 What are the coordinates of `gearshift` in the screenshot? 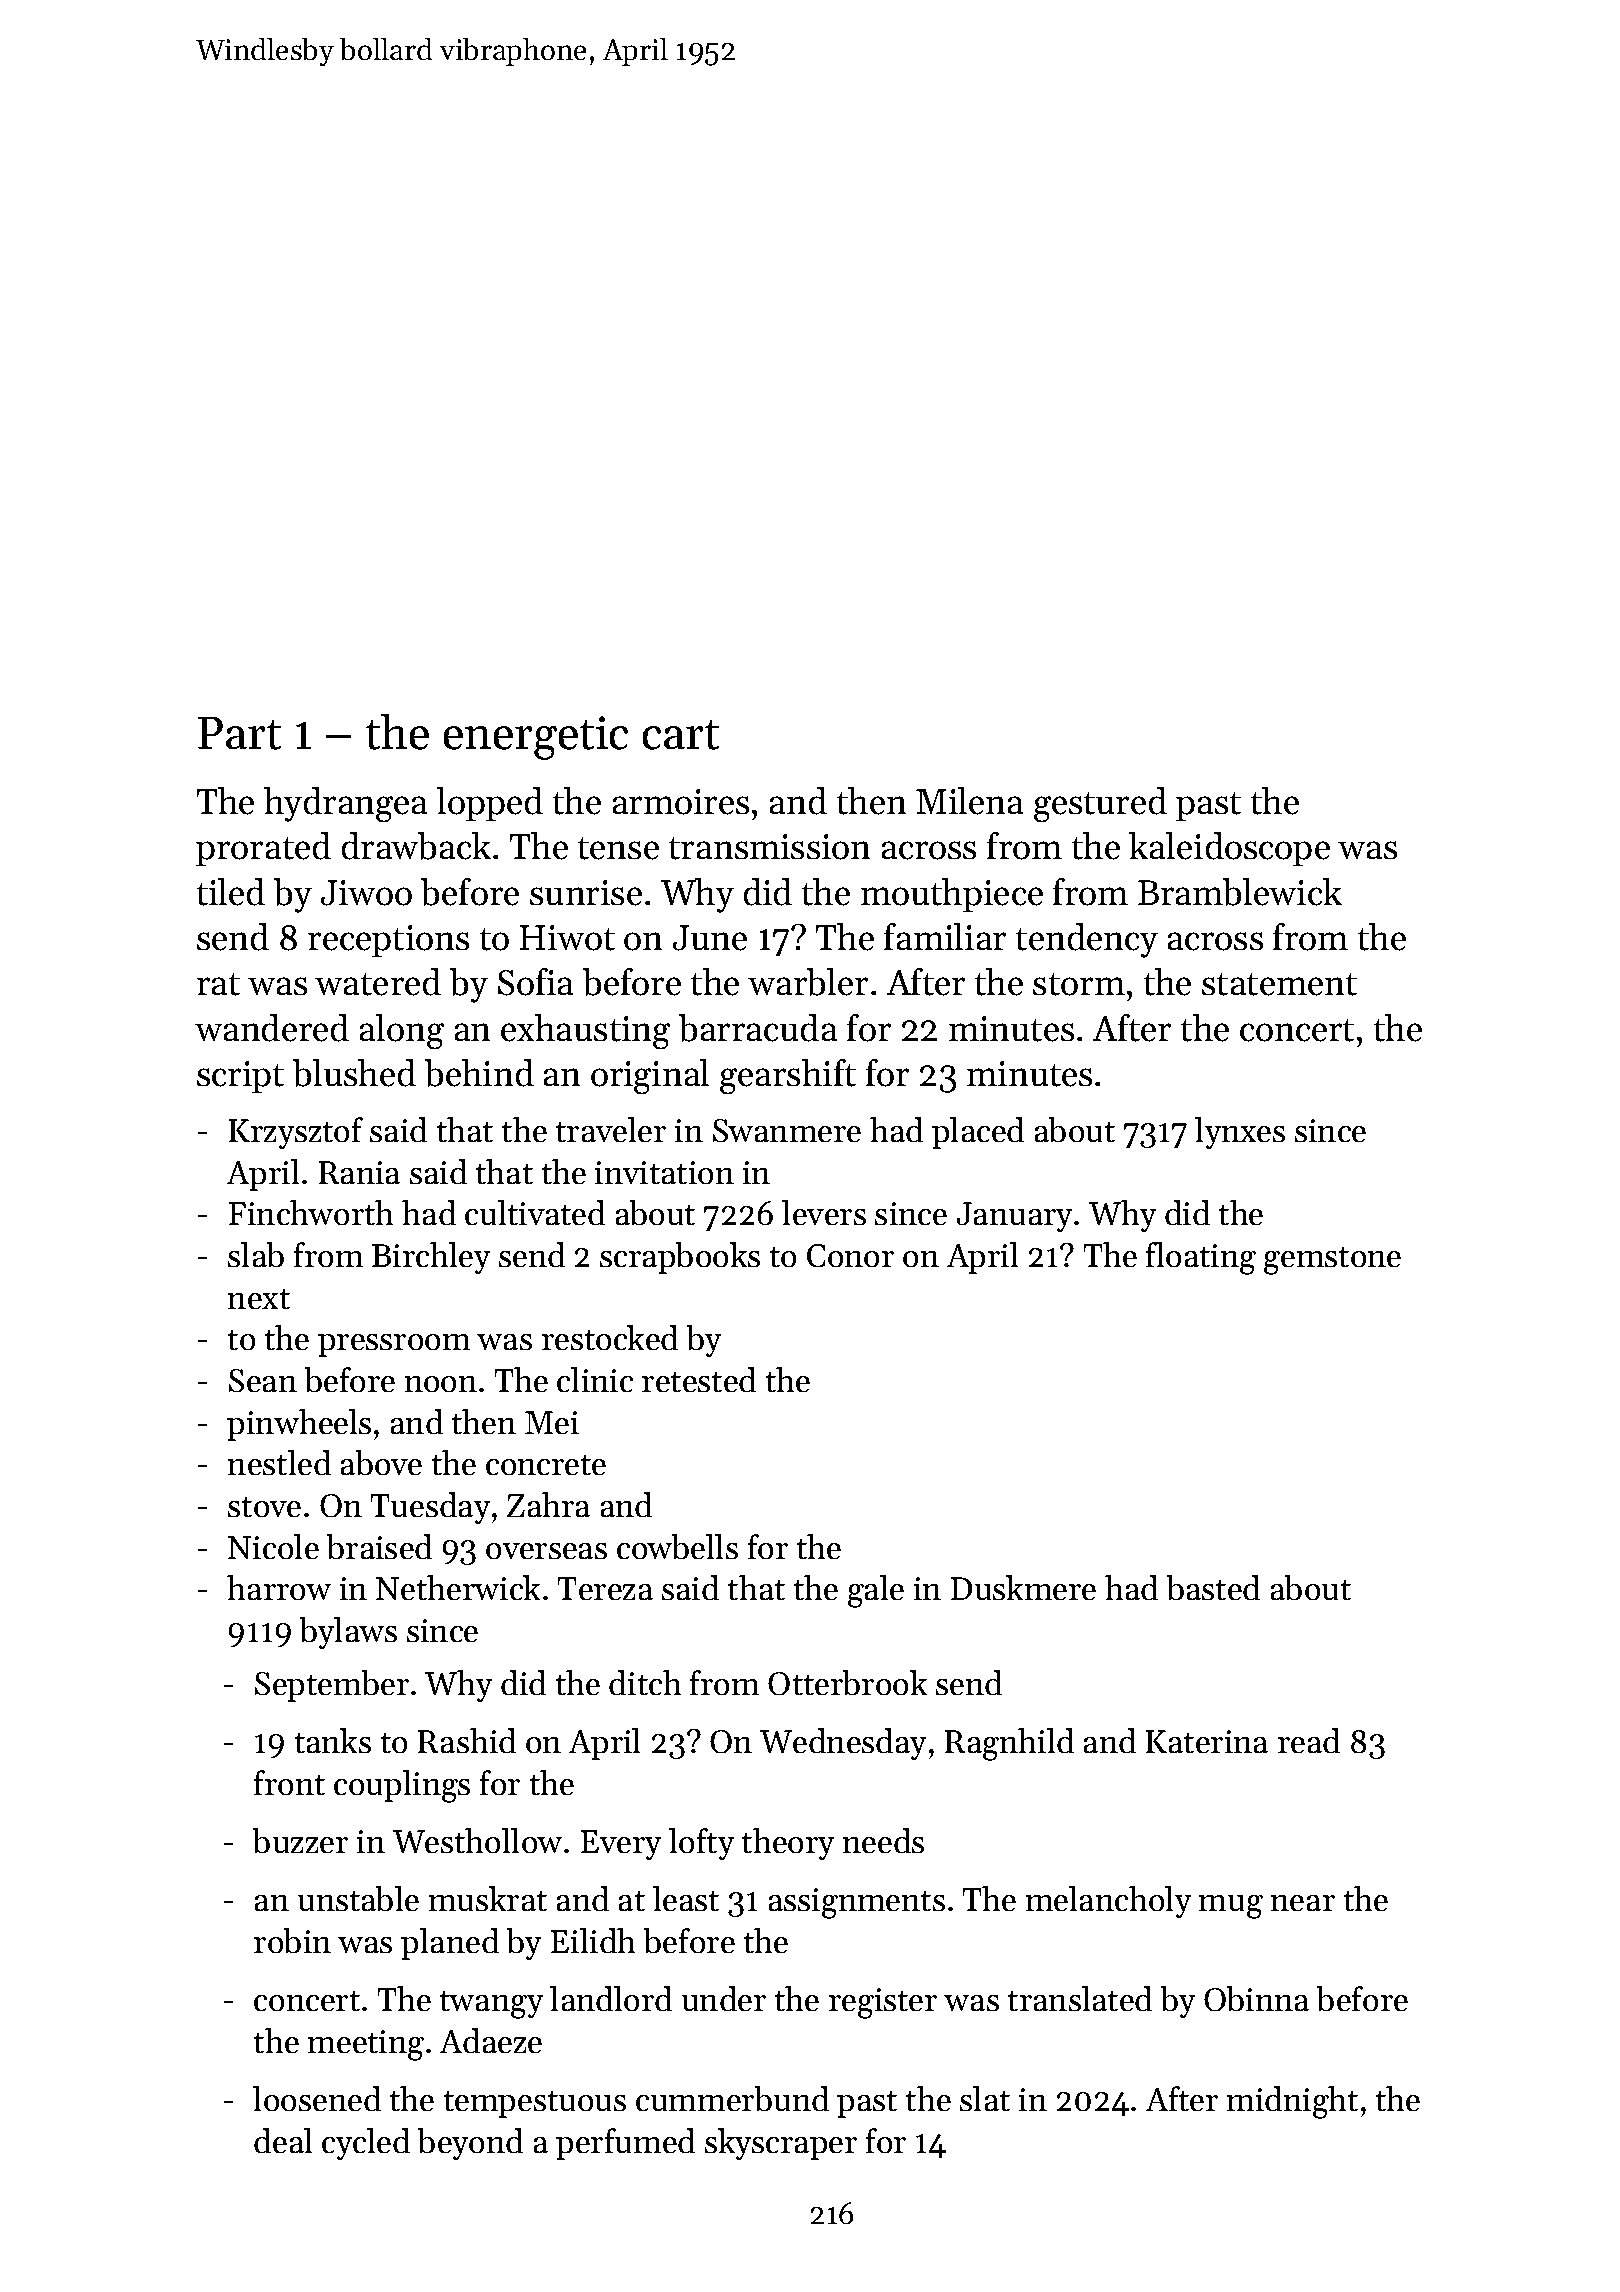 It's located at (788, 1076).
